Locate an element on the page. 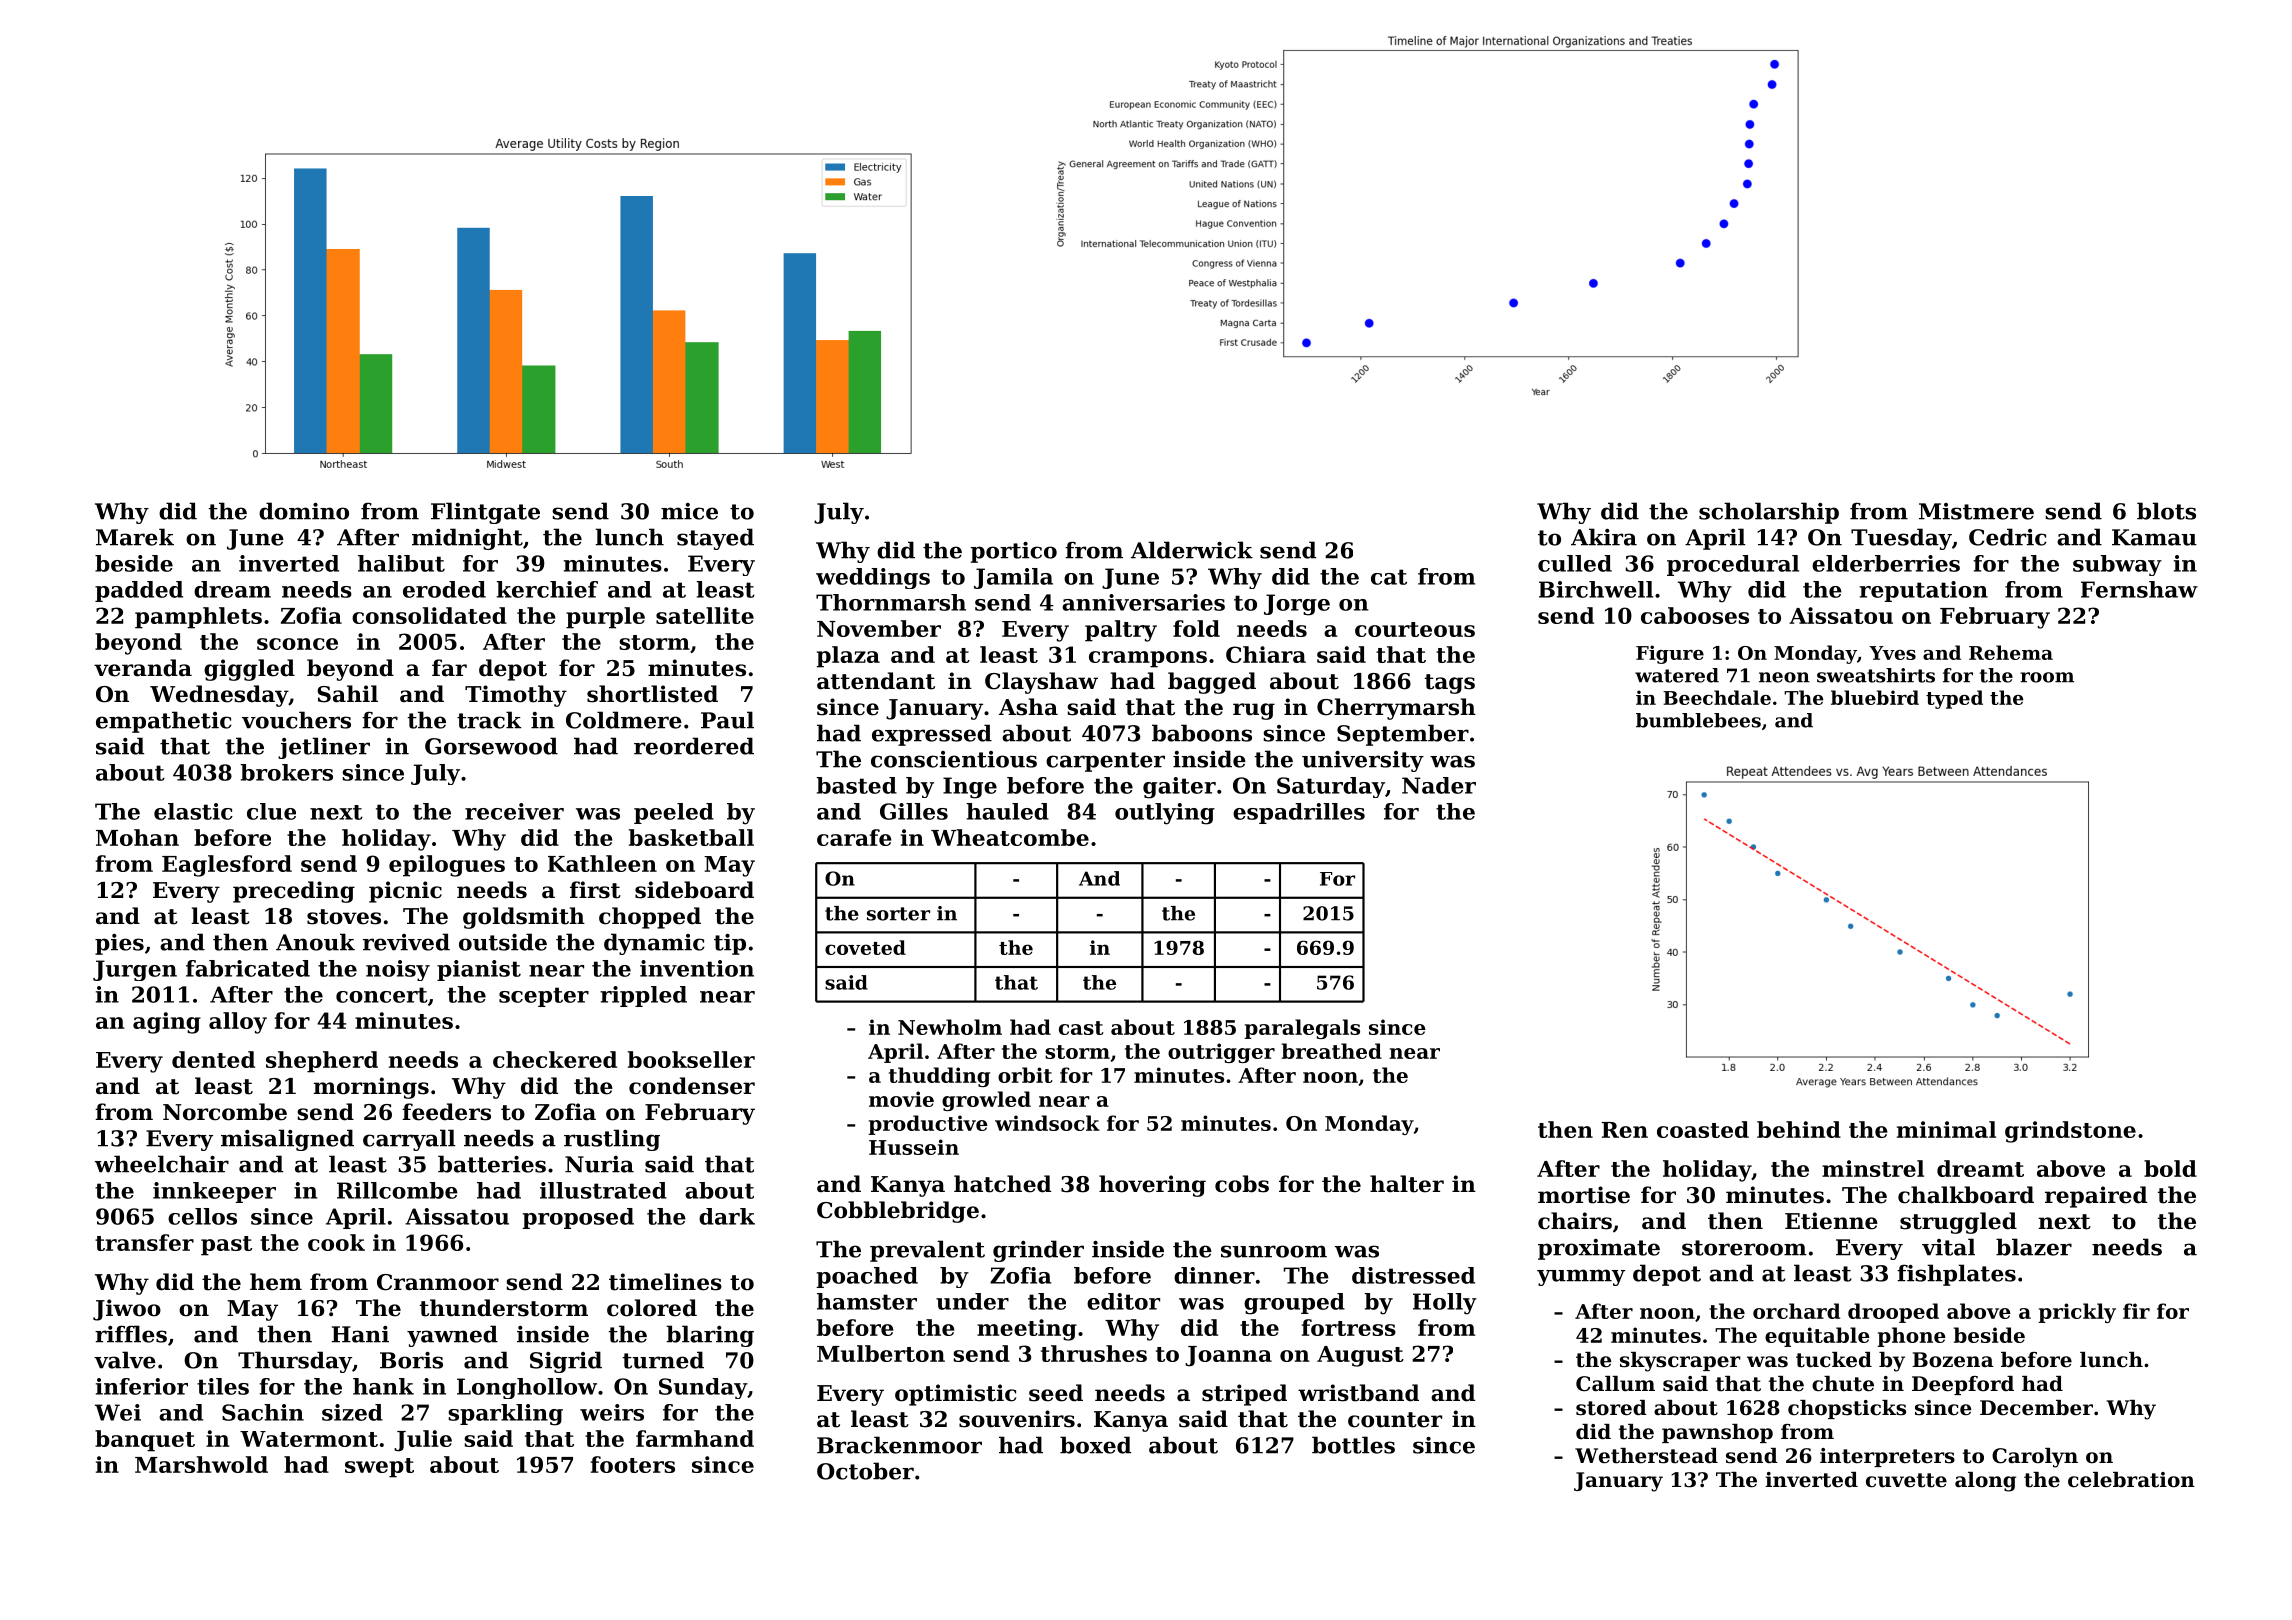 The height and width of the page is (1620, 2292). Alderwick is located at coordinates (1192, 550).
